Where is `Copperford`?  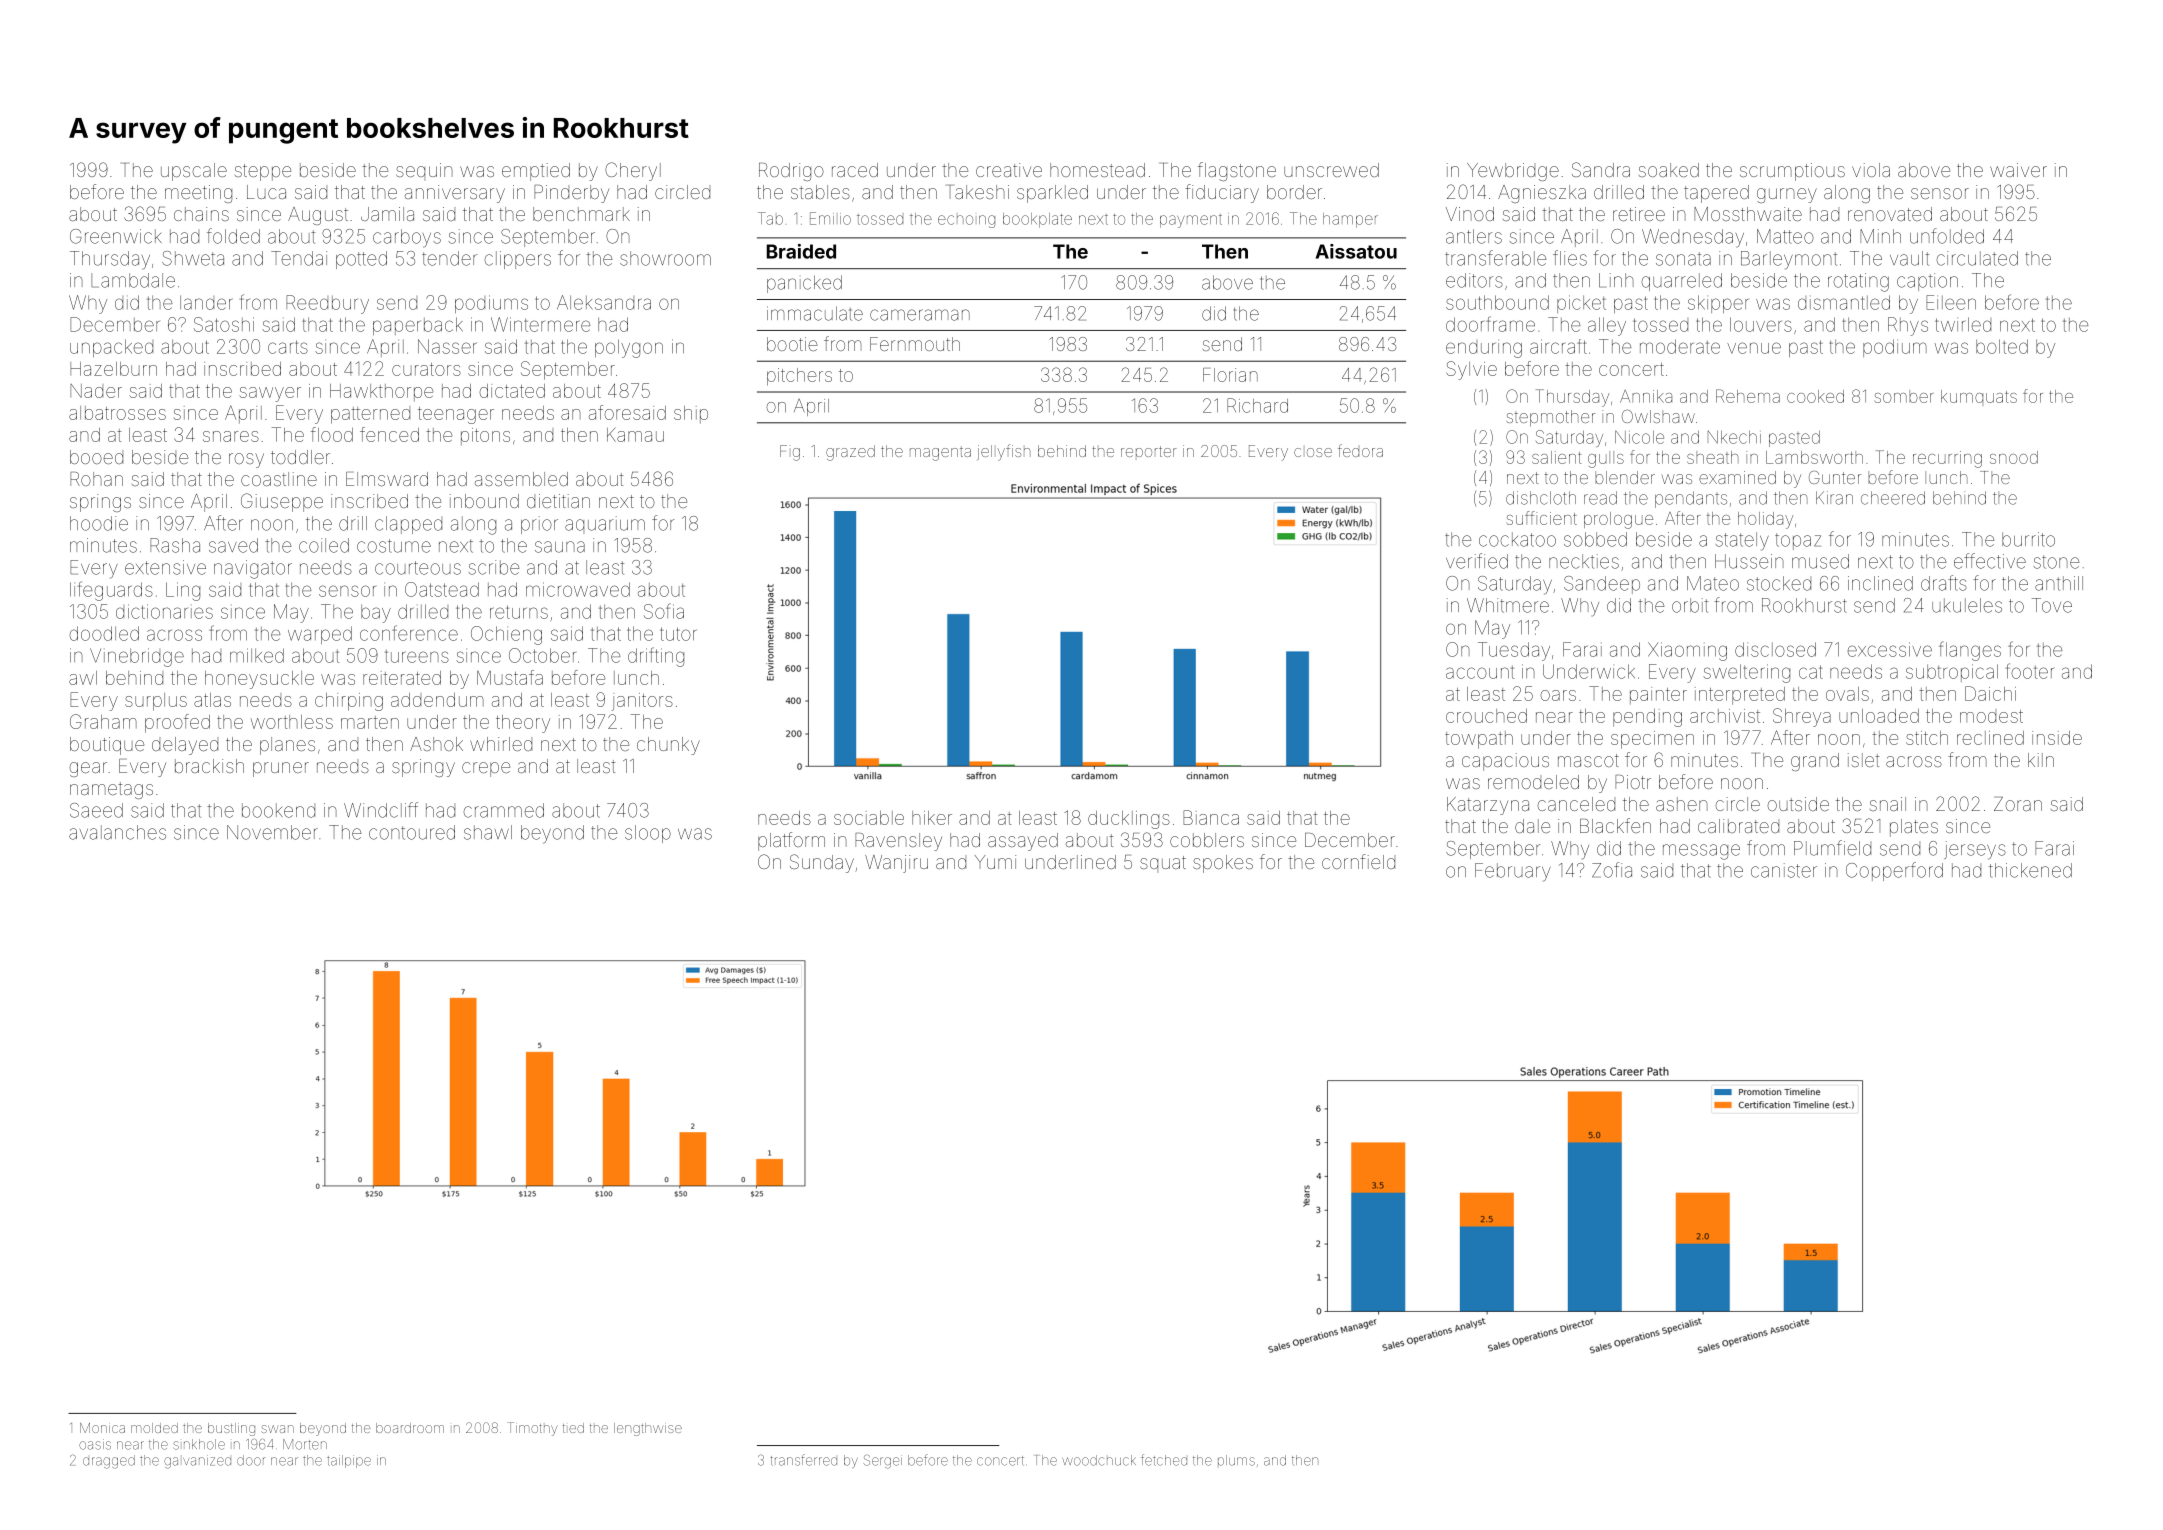
Copperford is located at coordinates (1894, 871).
